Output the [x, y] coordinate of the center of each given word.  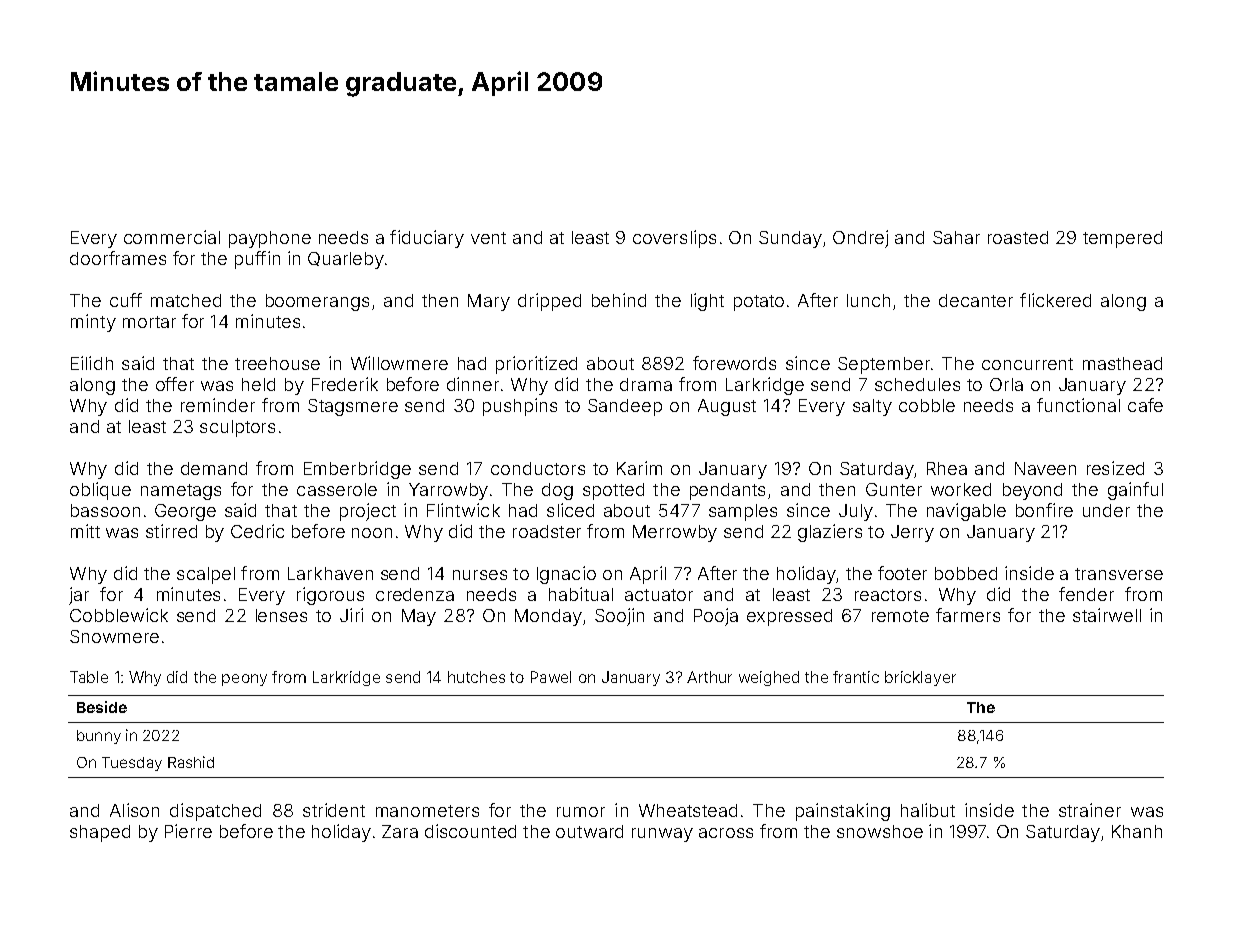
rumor [581, 812]
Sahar [956, 237]
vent [488, 238]
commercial [172, 237]
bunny [99, 737]
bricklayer [920, 678]
